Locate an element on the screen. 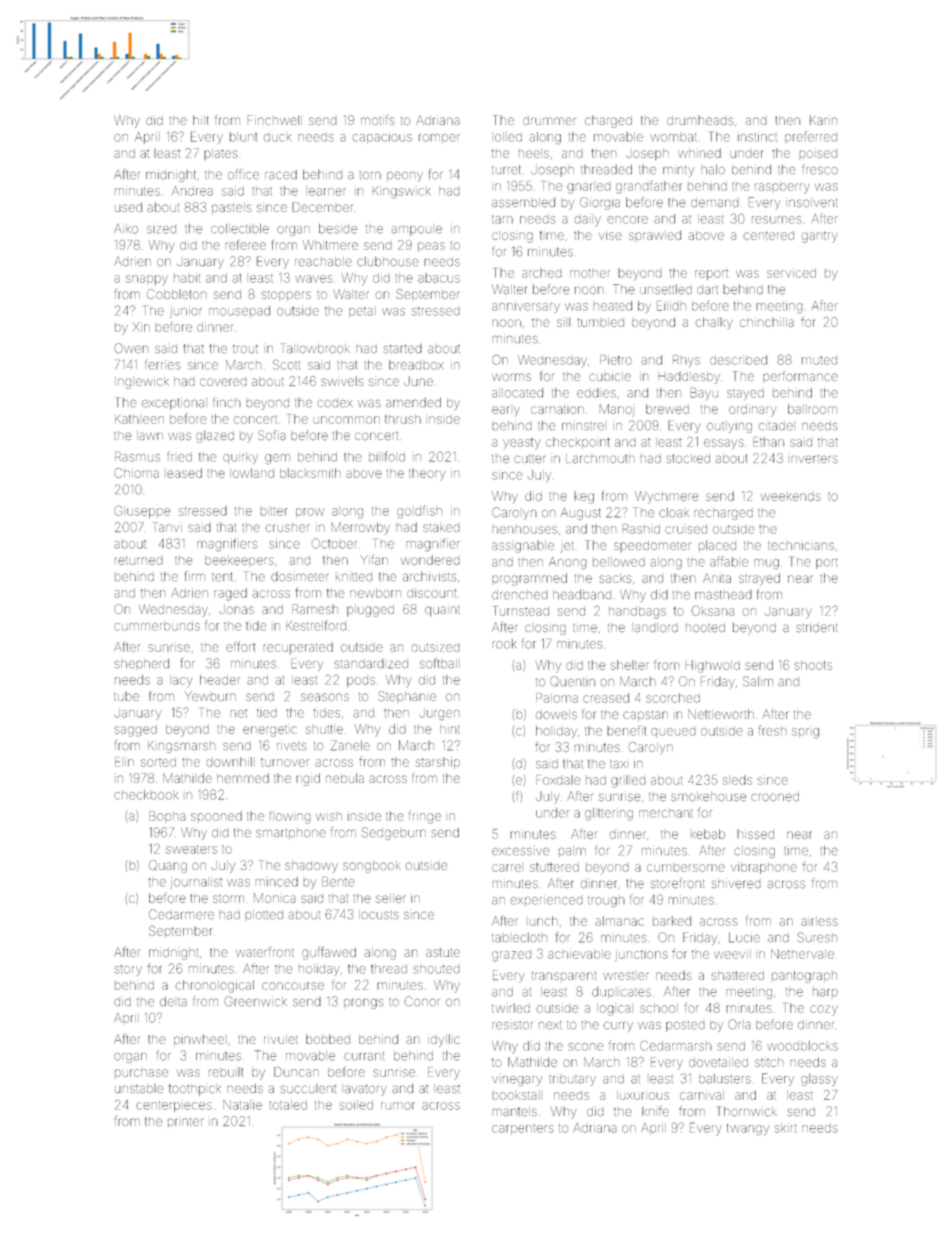 This screenshot has width=952, height=1233. crooned is located at coordinates (775, 797).
